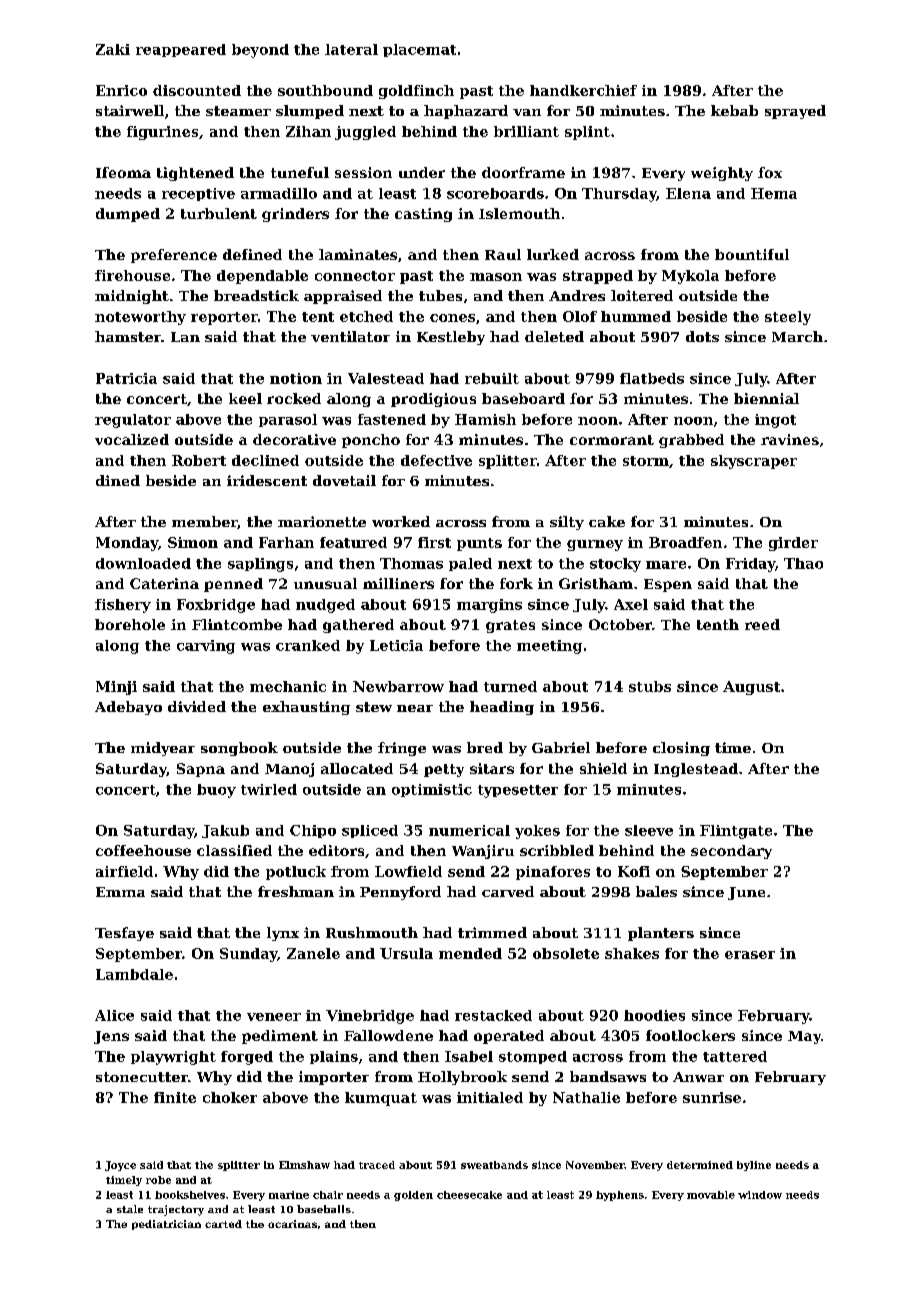 The image size is (924, 1308). What do you see at coordinates (470, 953) in the page?
I see `mended` at bounding box center [470, 953].
